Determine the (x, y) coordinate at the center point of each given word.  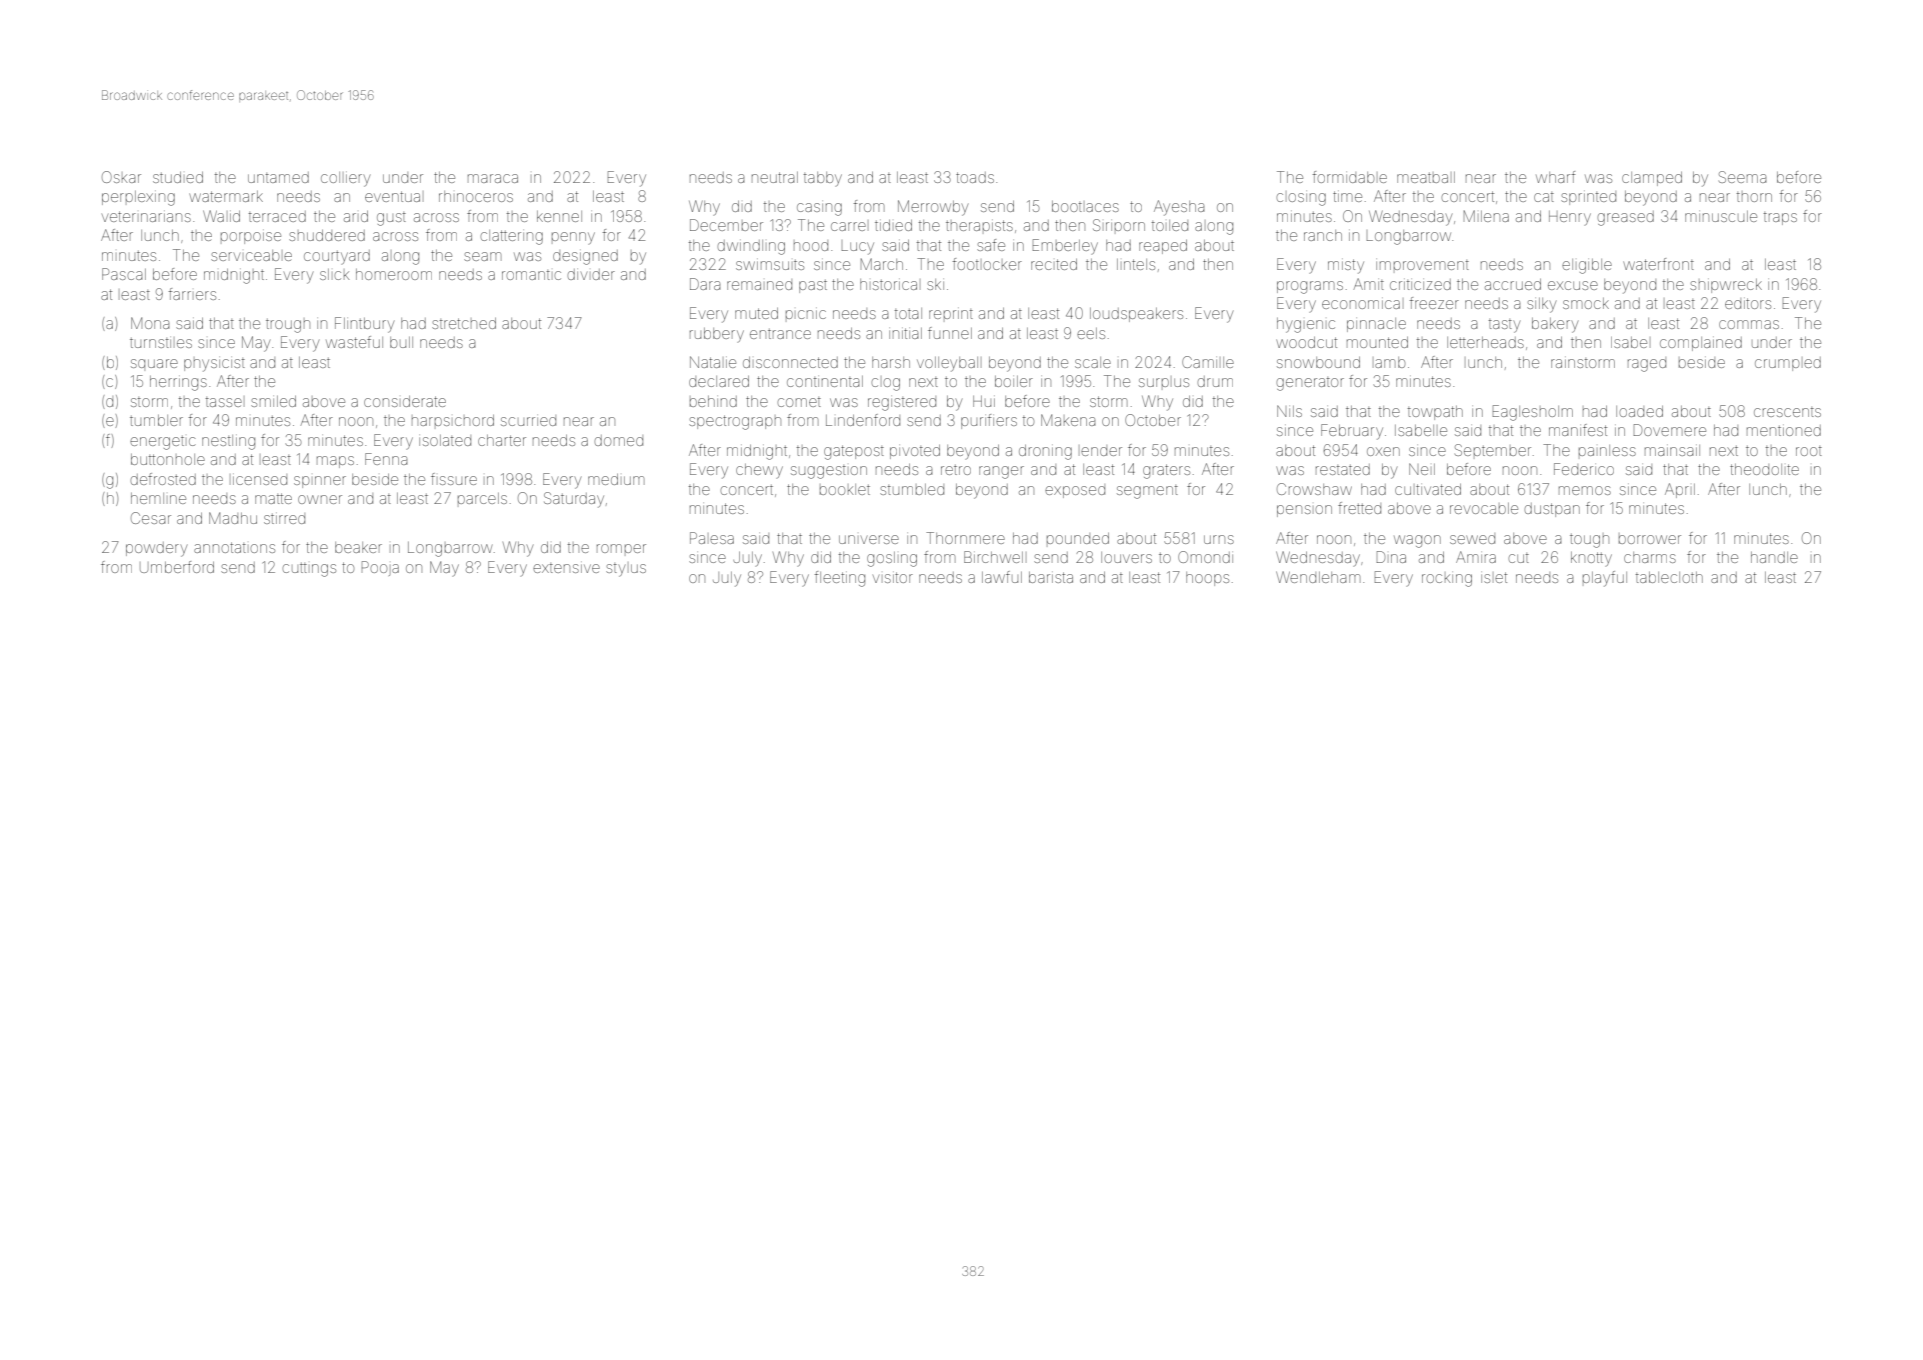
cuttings (309, 570)
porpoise (251, 238)
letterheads (1485, 342)
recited (1054, 264)
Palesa (712, 538)
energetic (163, 443)
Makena (1068, 420)
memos (1585, 490)
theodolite (1764, 469)
